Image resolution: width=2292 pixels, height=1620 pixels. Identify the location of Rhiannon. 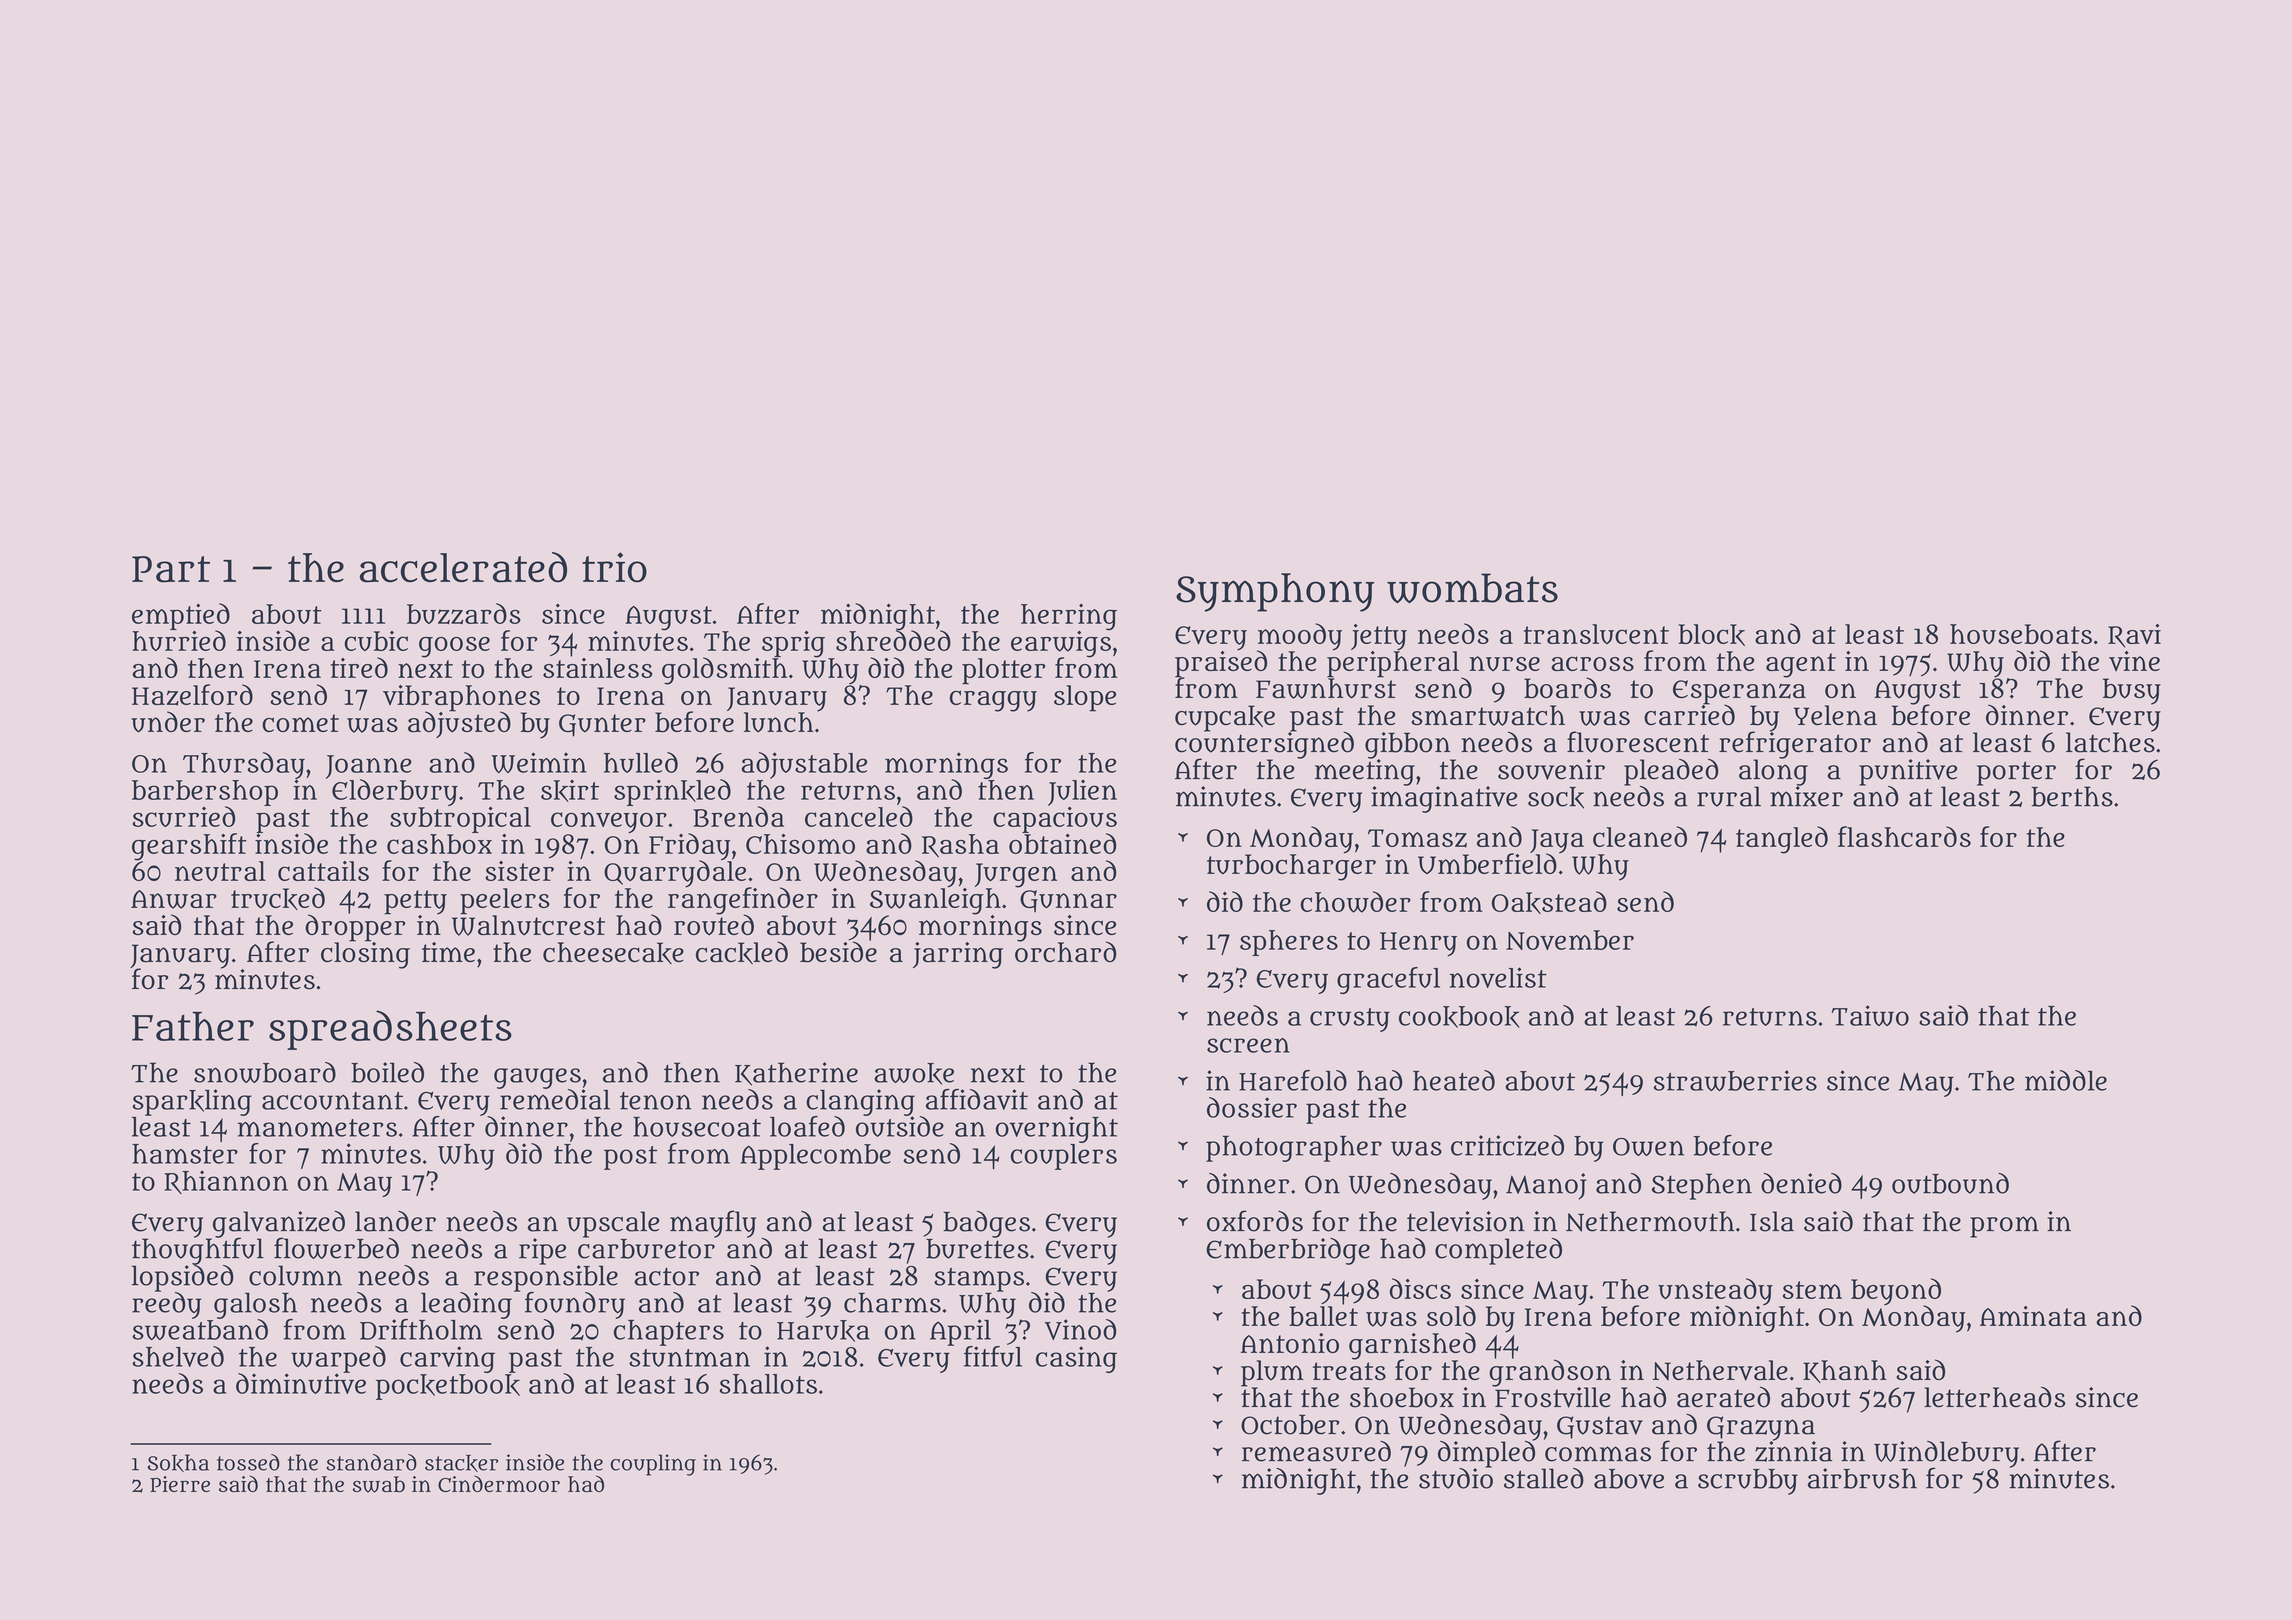
(226, 1182).
